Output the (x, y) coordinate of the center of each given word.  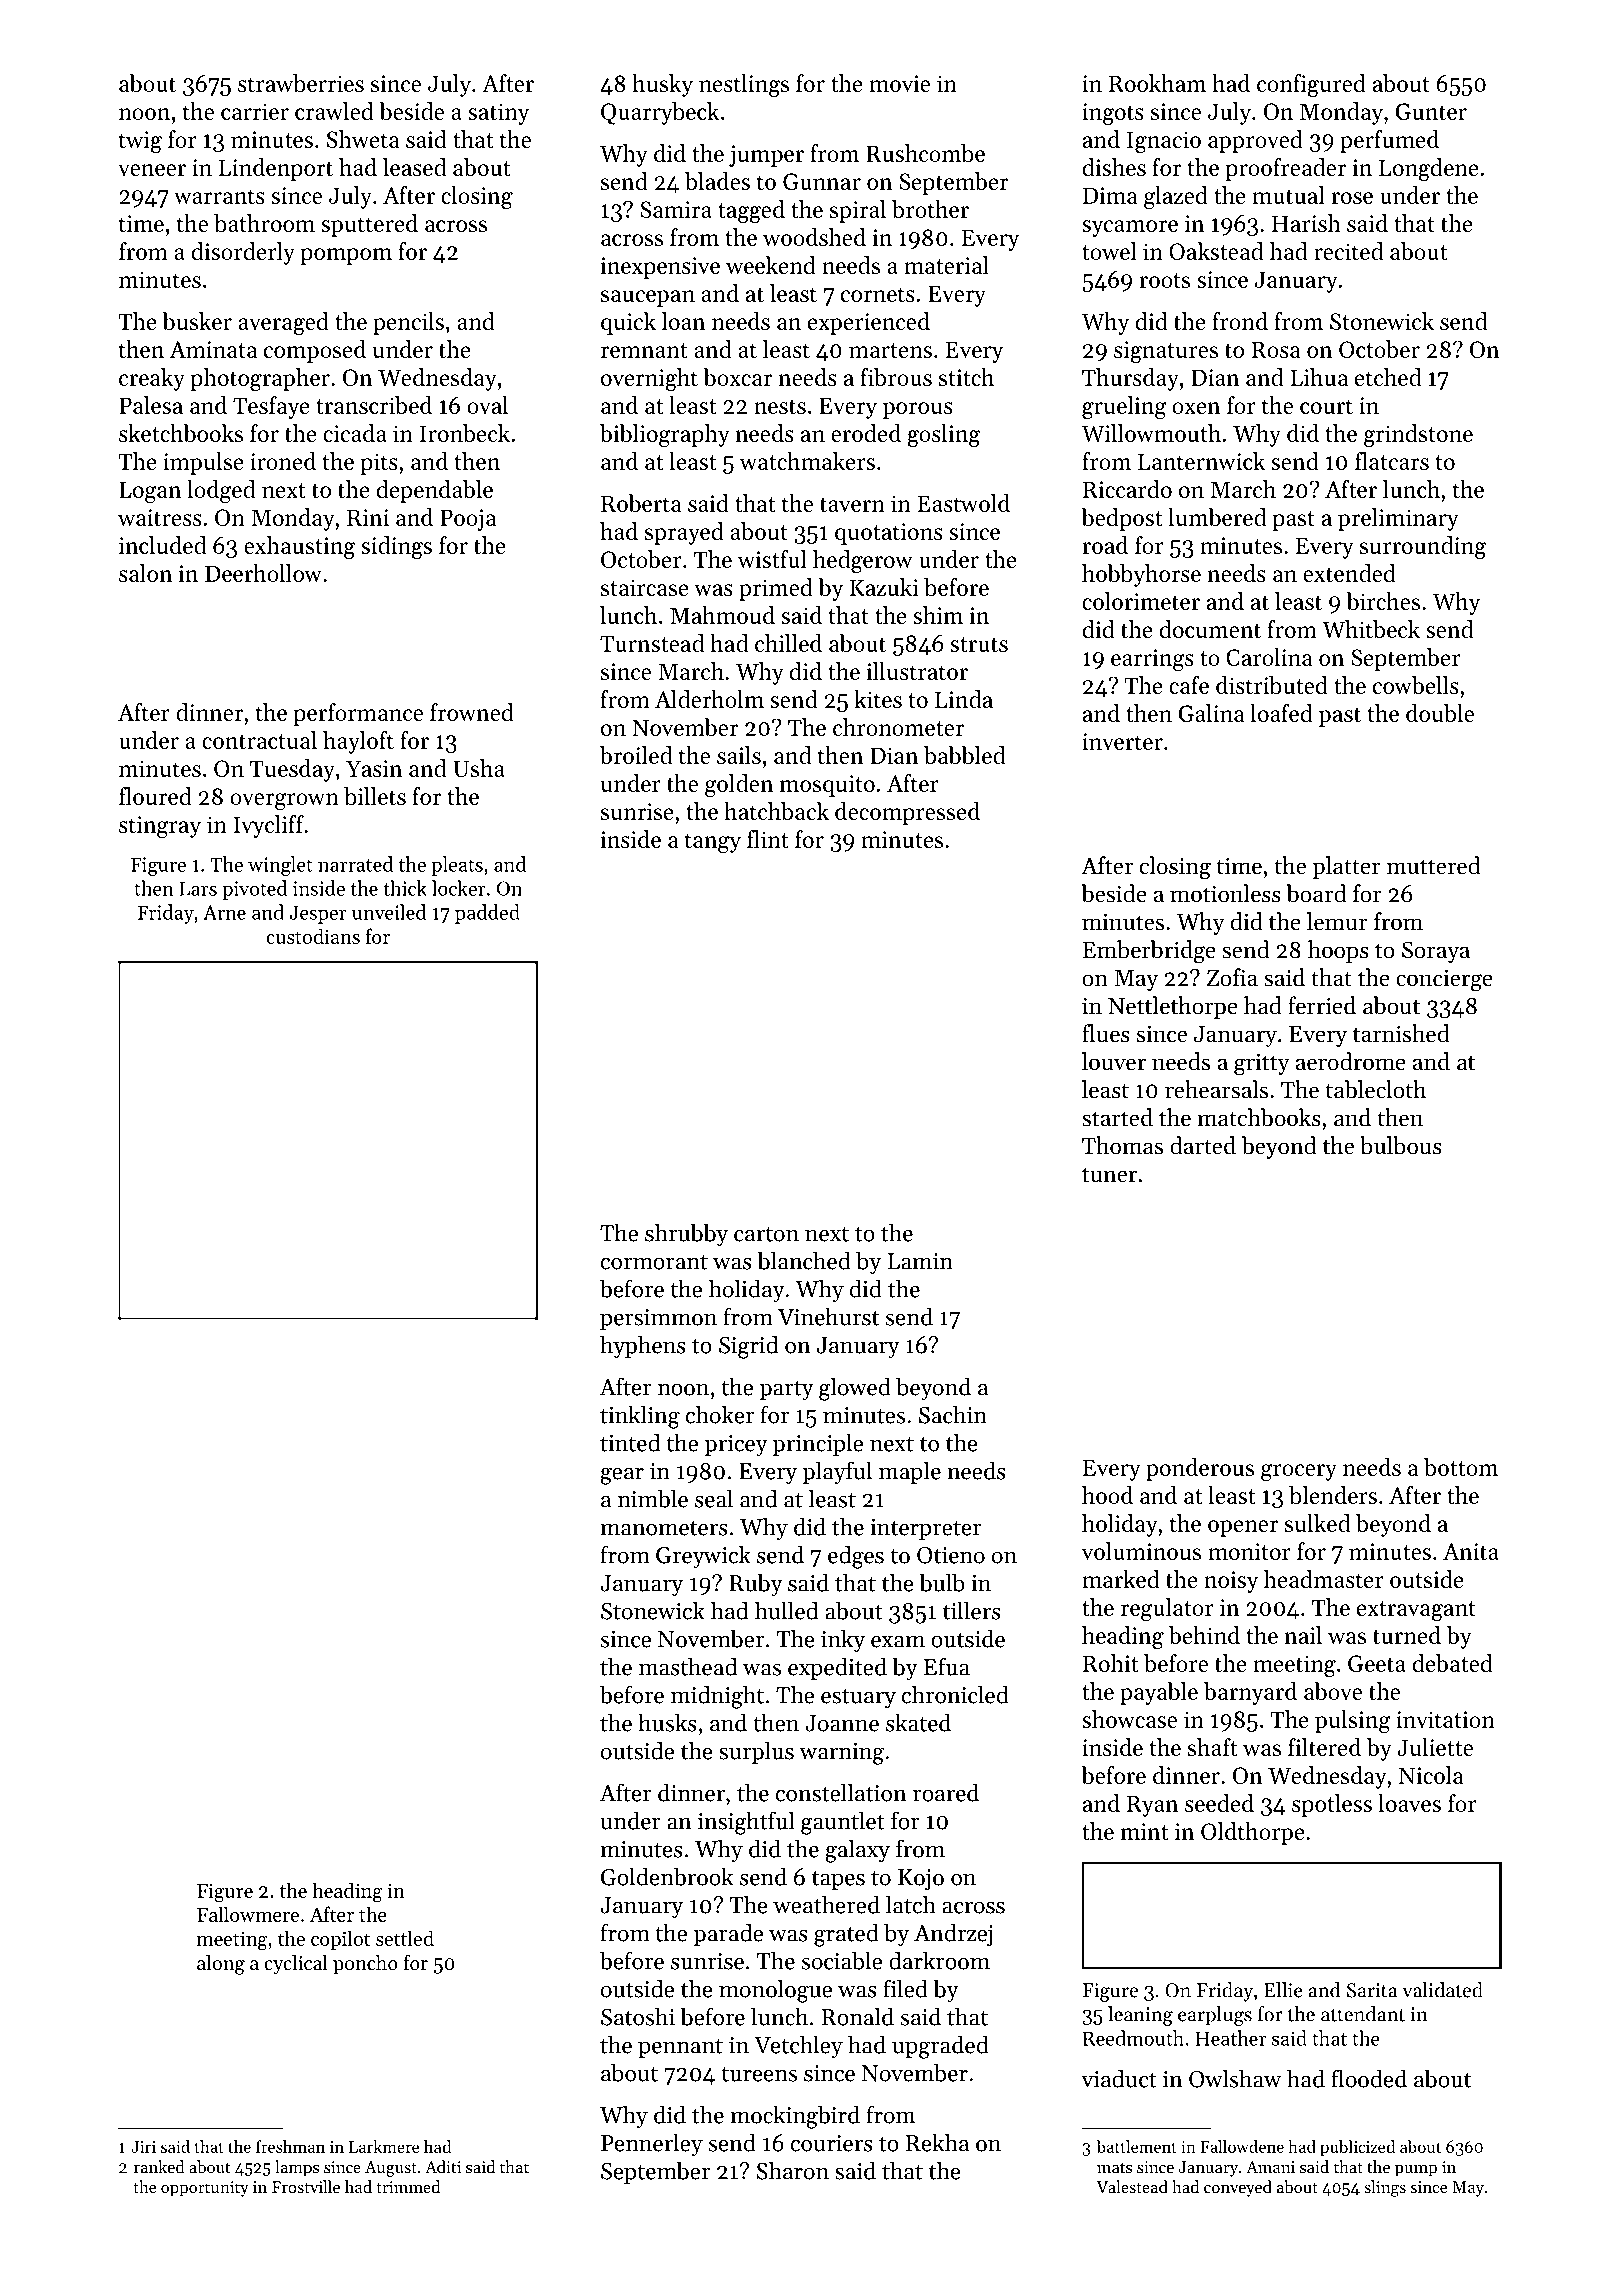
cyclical (296, 1965)
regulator (1167, 1609)
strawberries (301, 83)
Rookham (1157, 83)
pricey (736, 1446)
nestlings (744, 85)
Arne (224, 912)
